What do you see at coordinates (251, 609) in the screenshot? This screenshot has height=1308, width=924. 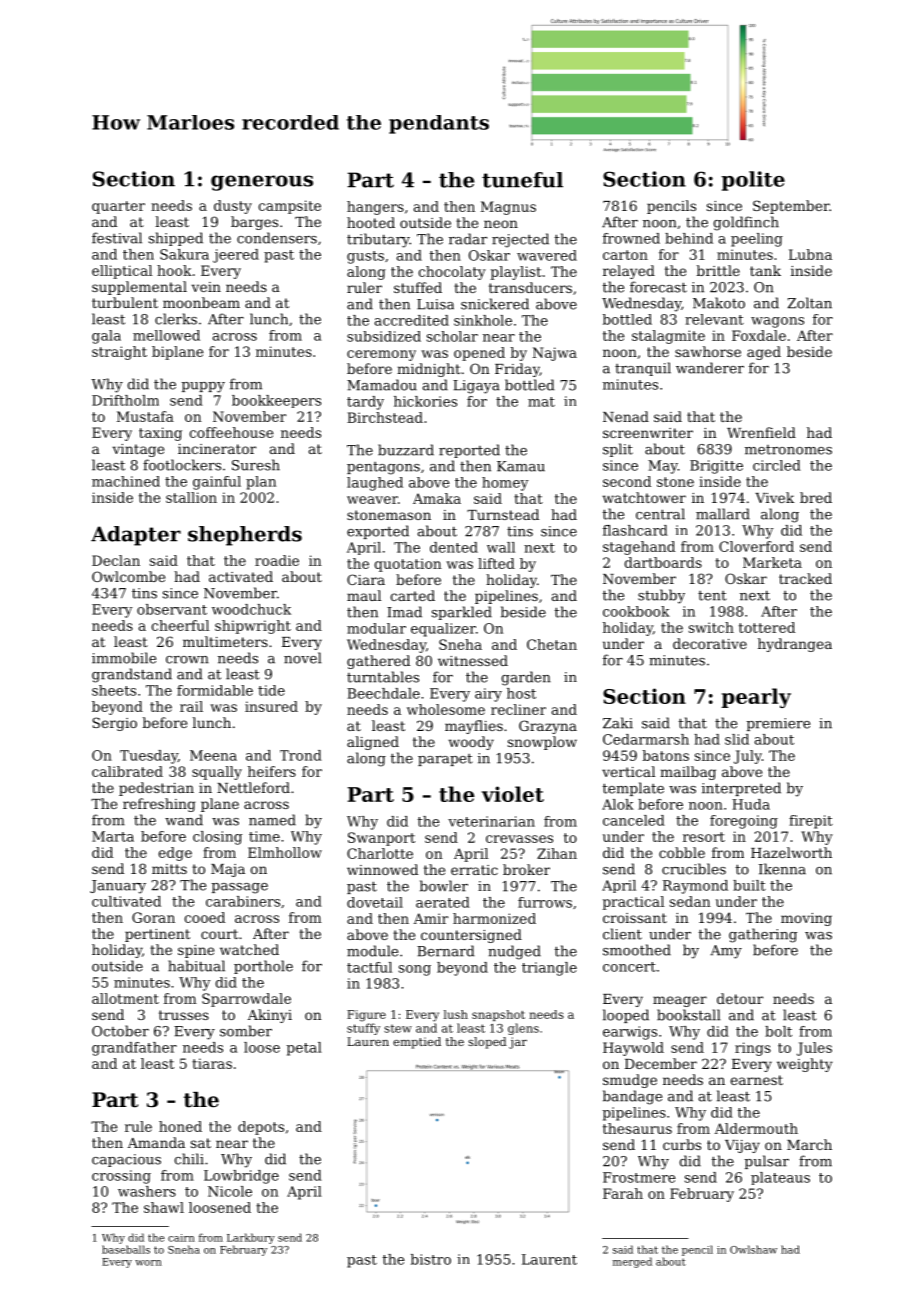 I see `woodchuck` at bounding box center [251, 609].
